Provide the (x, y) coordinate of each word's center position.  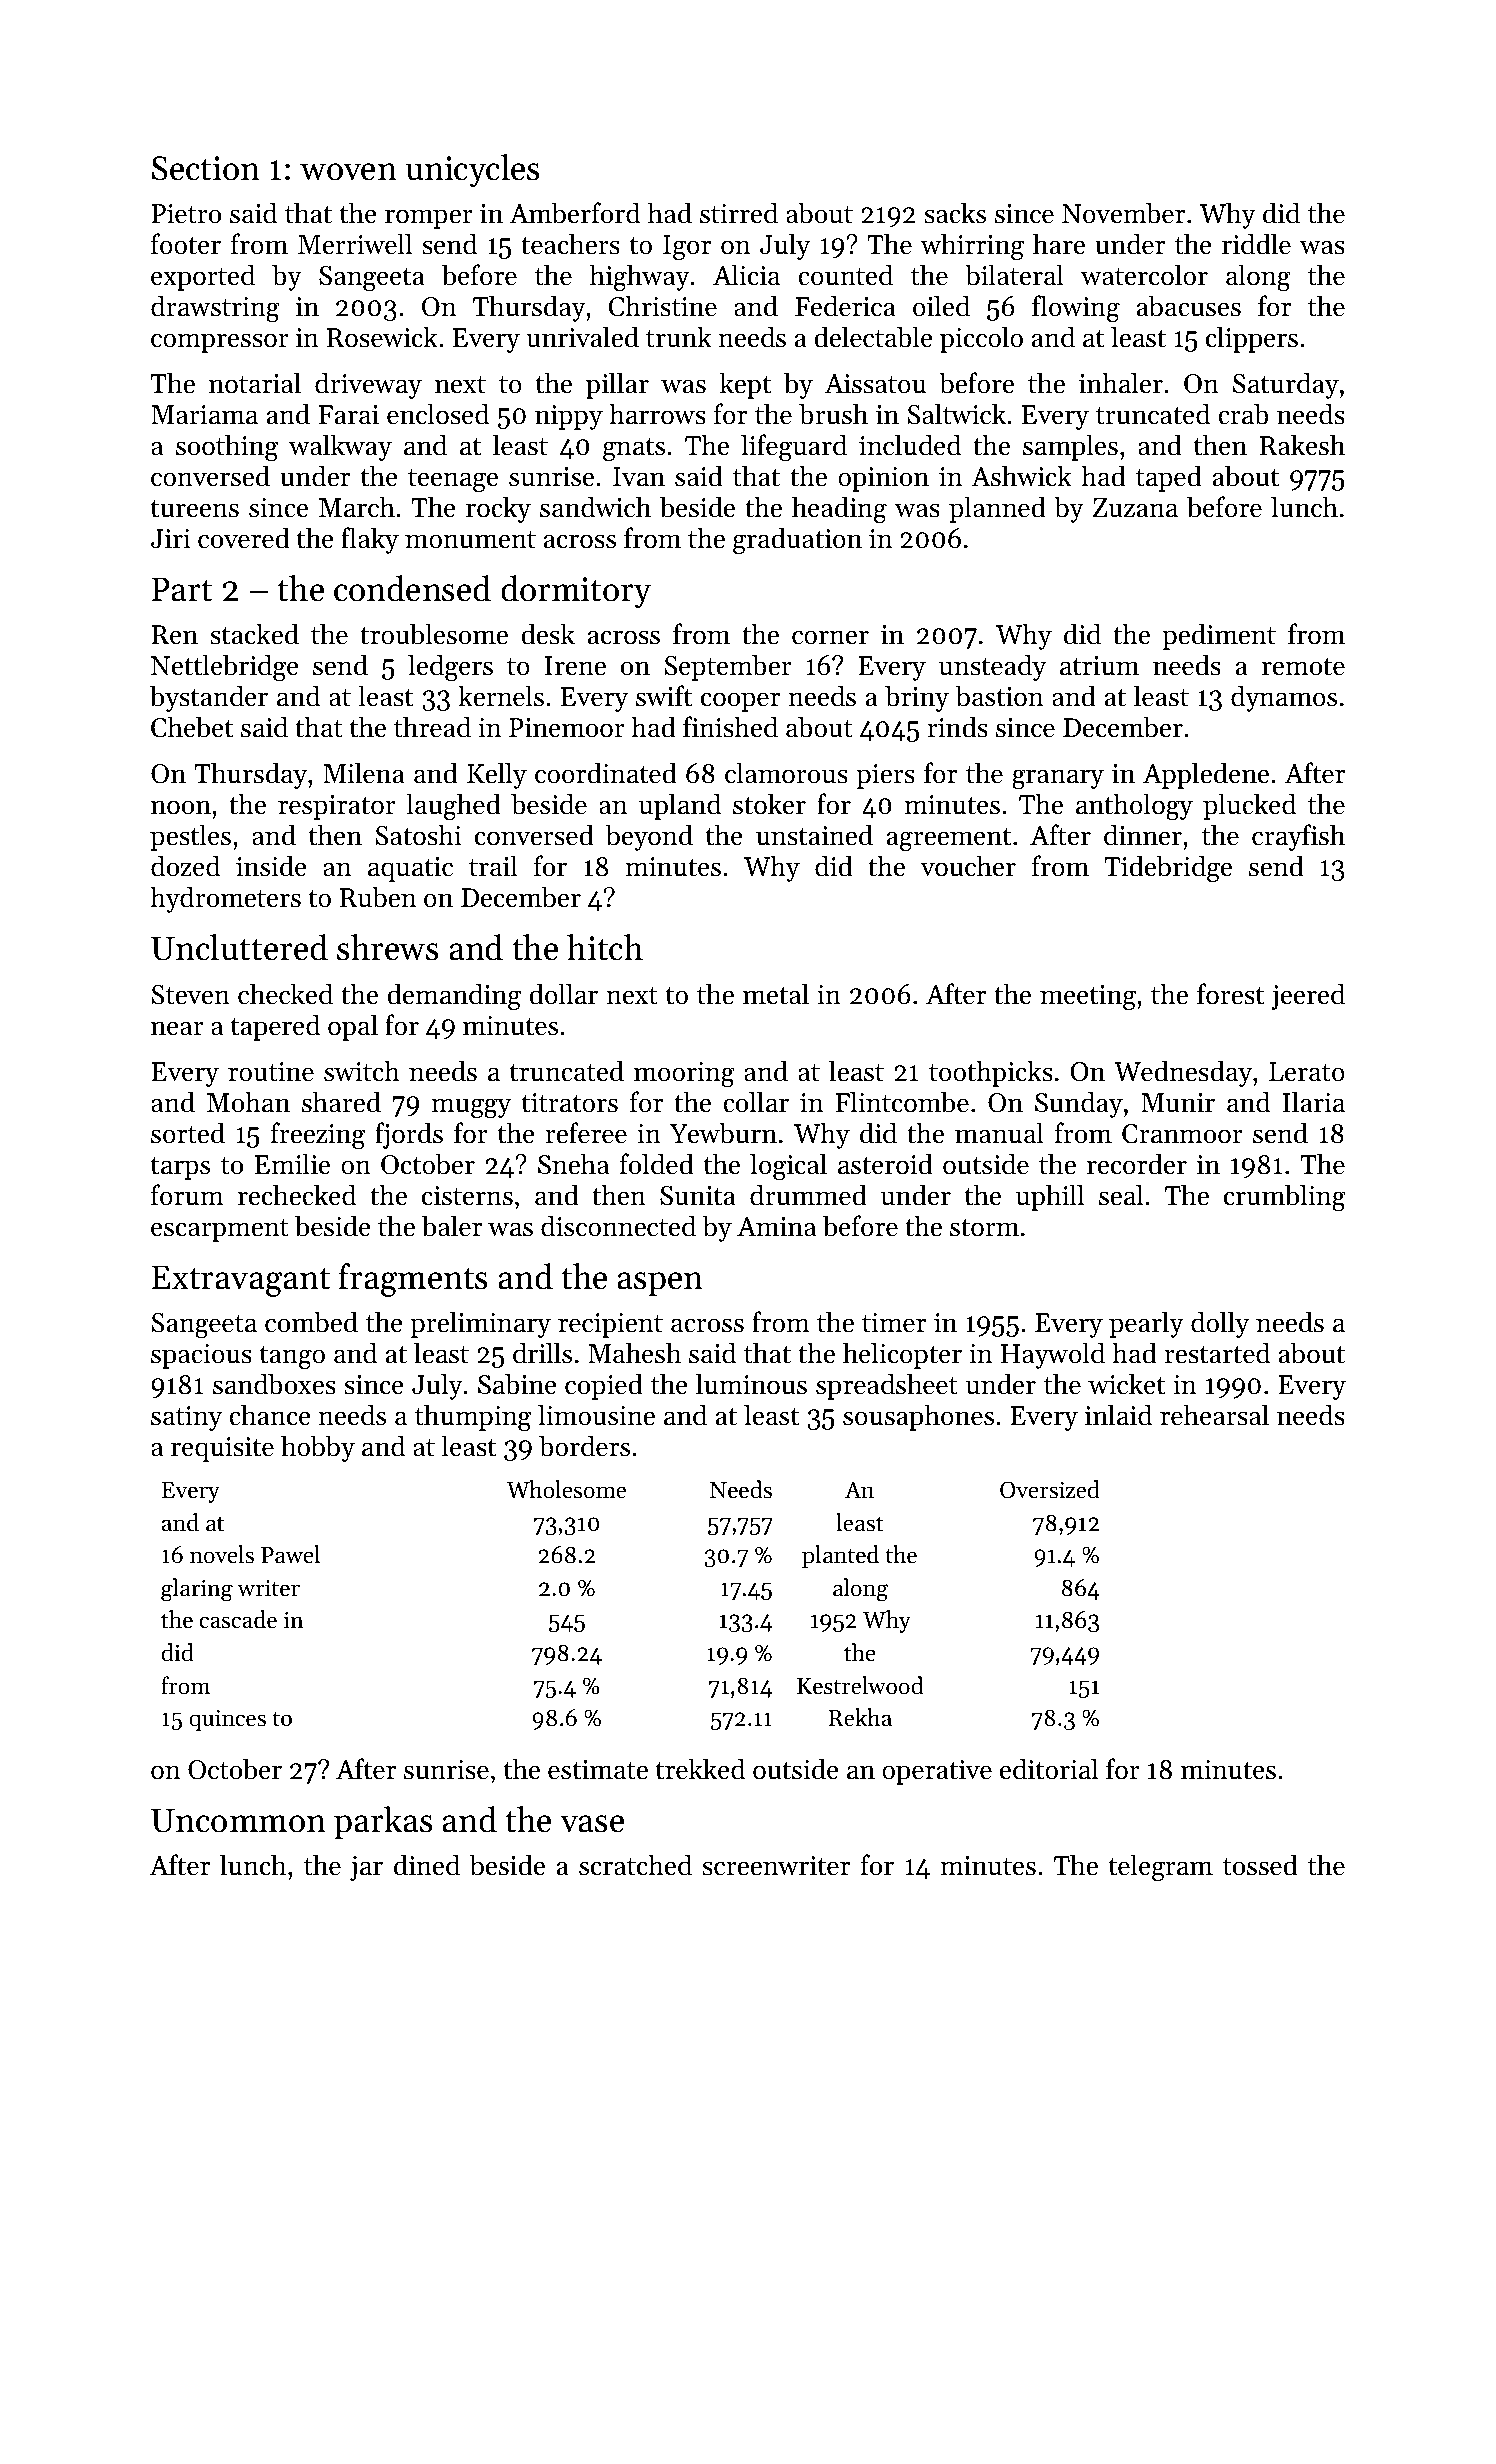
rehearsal (1214, 1415)
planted (840, 1556)
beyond (649, 837)
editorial (1049, 1769)
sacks (955, 213)
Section (206, 168)
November (1123, 213)
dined (427, 1865)
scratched (635, 1865)
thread (432, 727)
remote (1303, 667)
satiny (186, 1418)
